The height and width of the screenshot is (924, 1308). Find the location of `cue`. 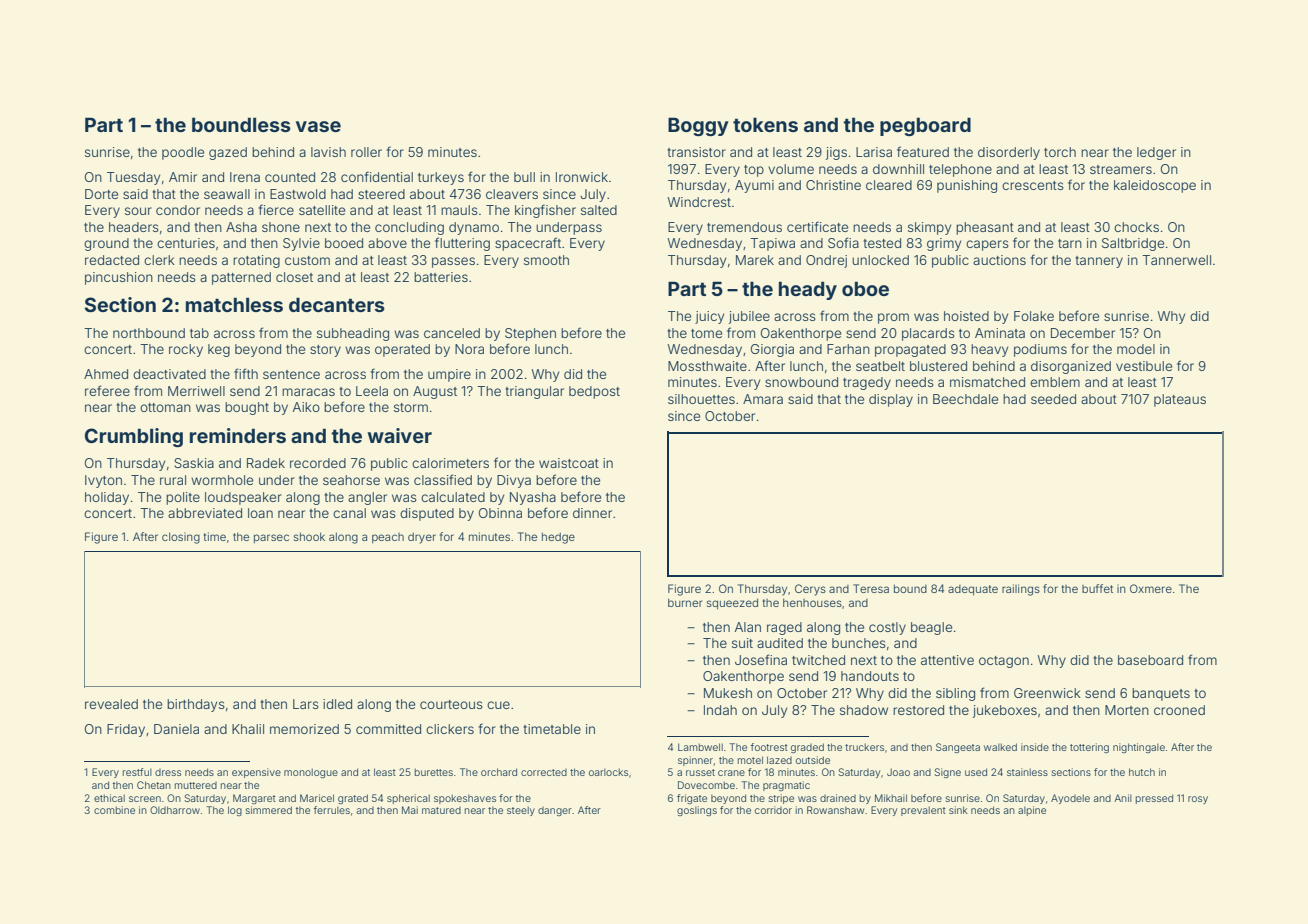

cue is located at coordinates (498, 705).
